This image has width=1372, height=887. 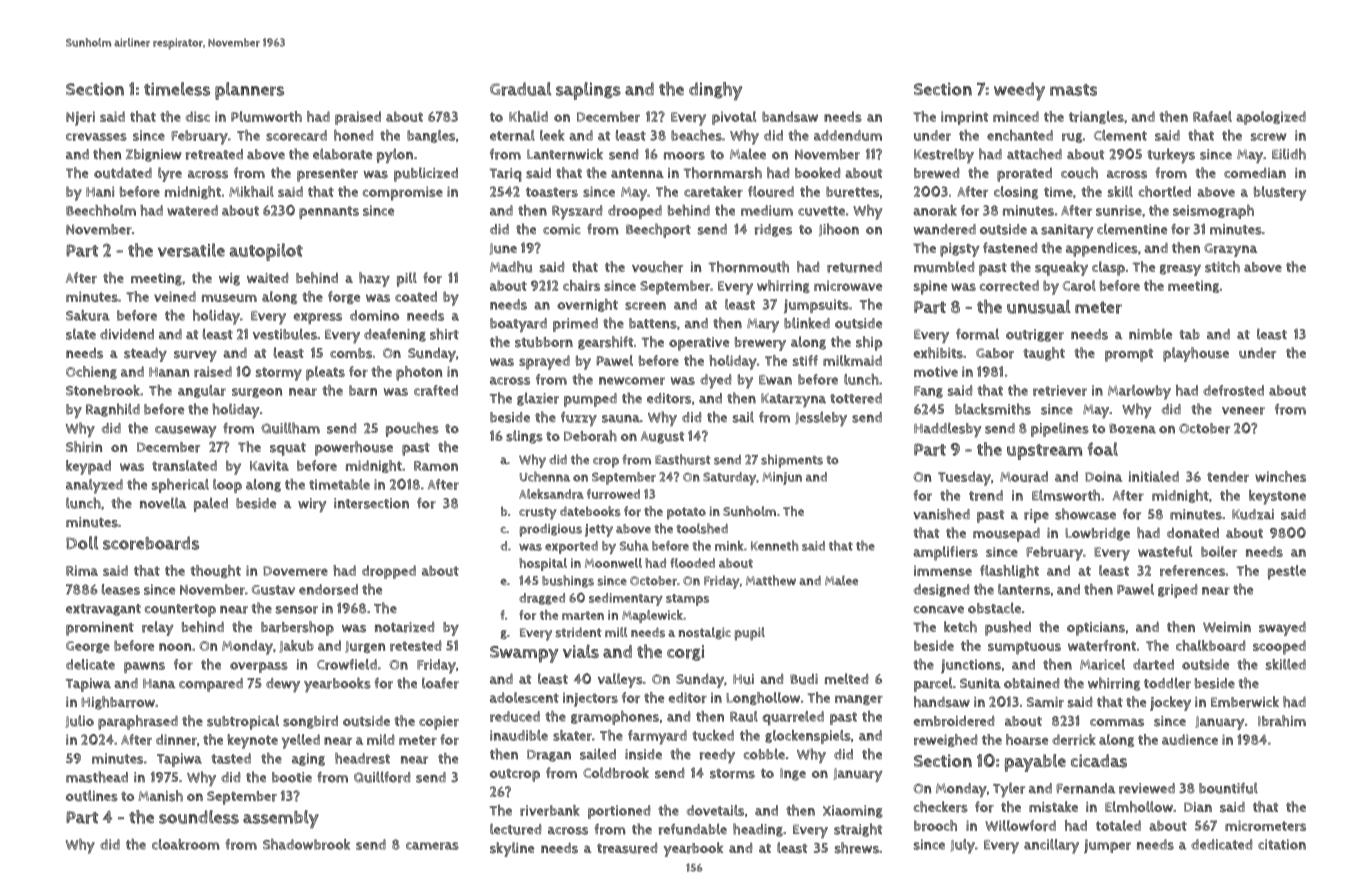 I want to click on masts, so click(x=1073, y=90).
